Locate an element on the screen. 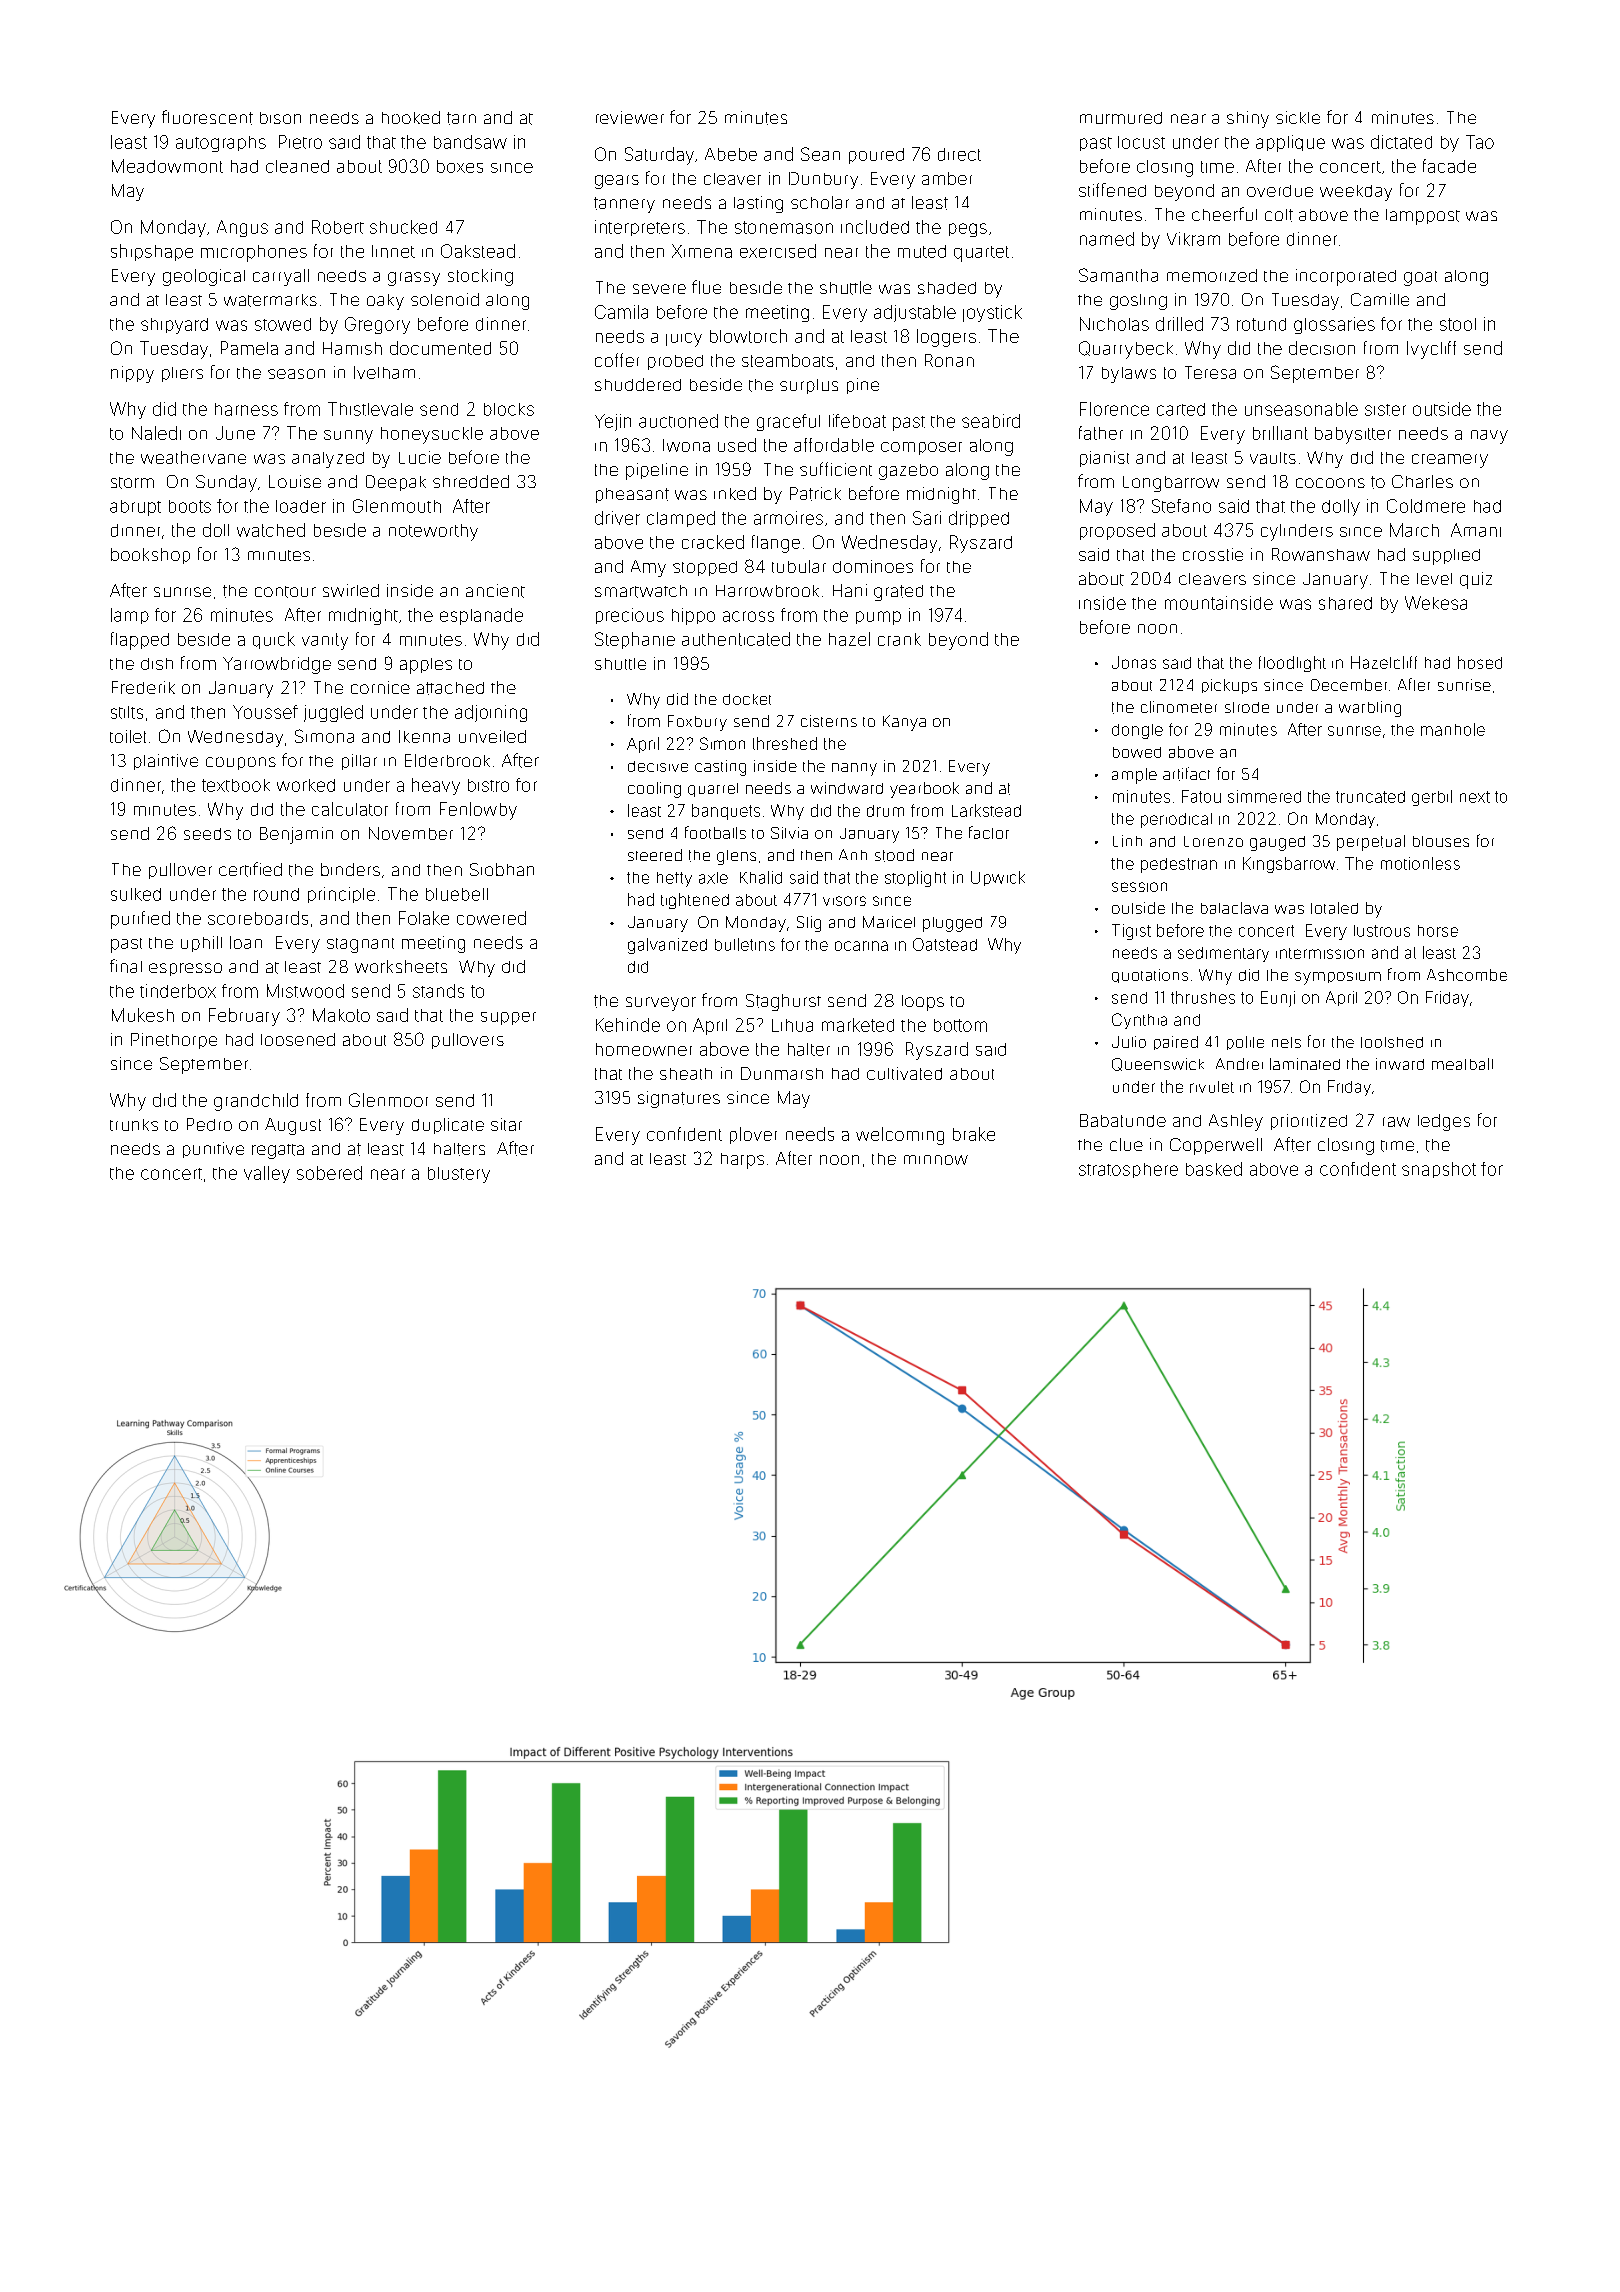 The image size is (1620, 2292). dominoes is located at coordinates (873, 566).
